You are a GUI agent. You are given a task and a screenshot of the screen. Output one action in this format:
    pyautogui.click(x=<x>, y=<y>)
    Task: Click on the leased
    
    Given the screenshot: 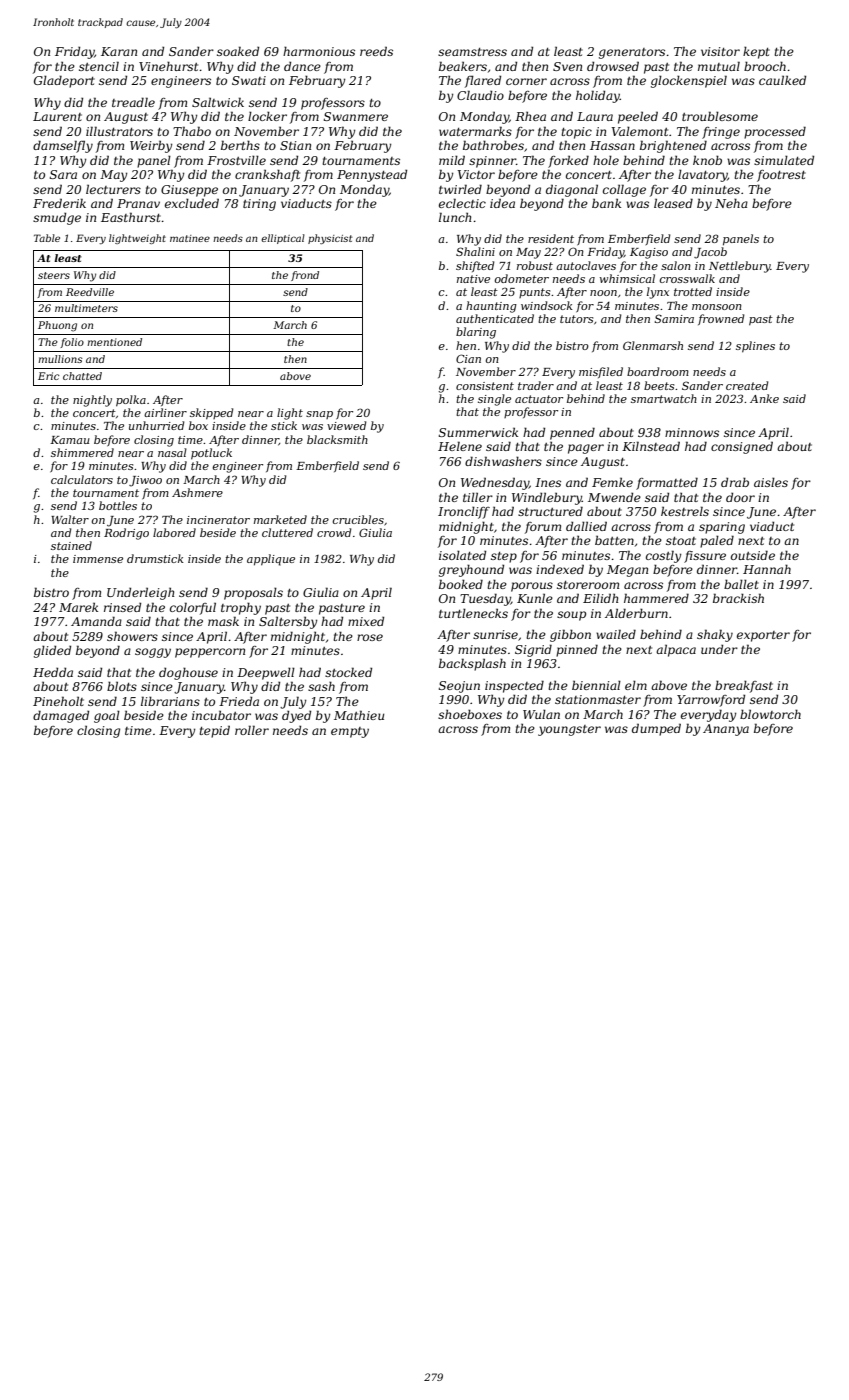 What is the action you would take?
    pyautogui.click(x=673, y=203)
